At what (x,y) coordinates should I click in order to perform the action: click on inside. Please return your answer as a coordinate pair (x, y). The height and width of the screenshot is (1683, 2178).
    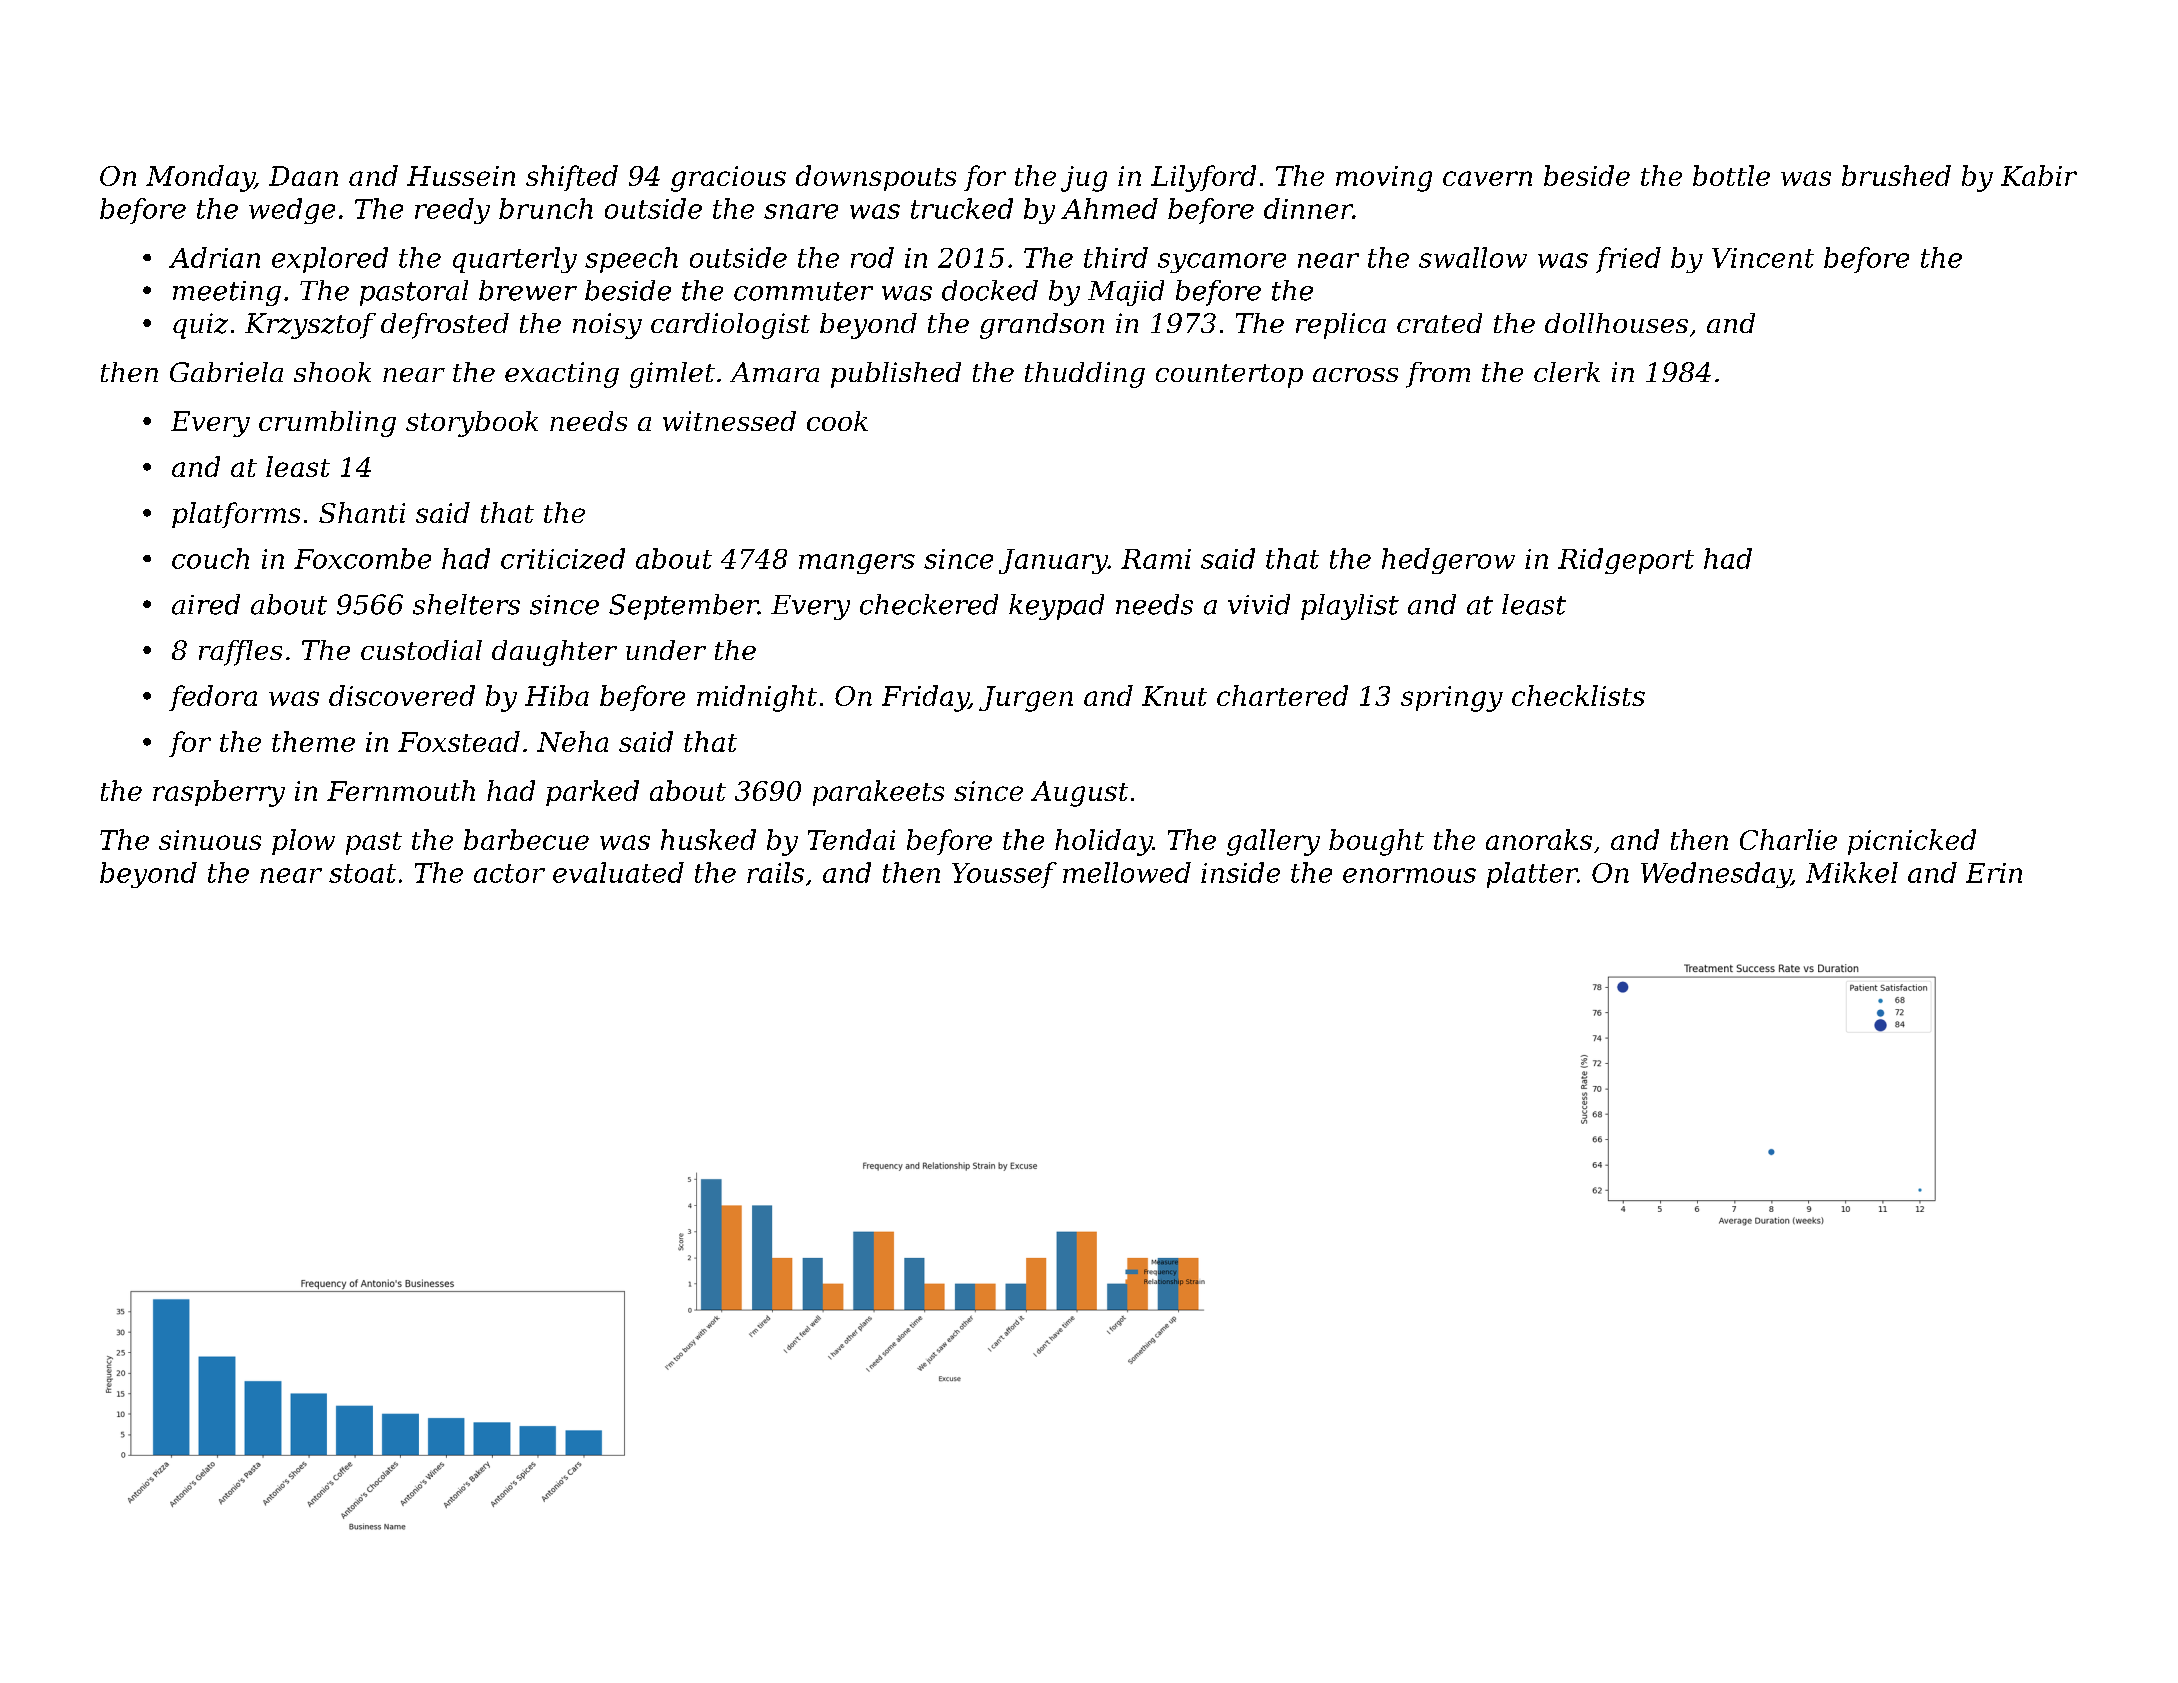
    Looking at the image, I should click on (1240, 872).
